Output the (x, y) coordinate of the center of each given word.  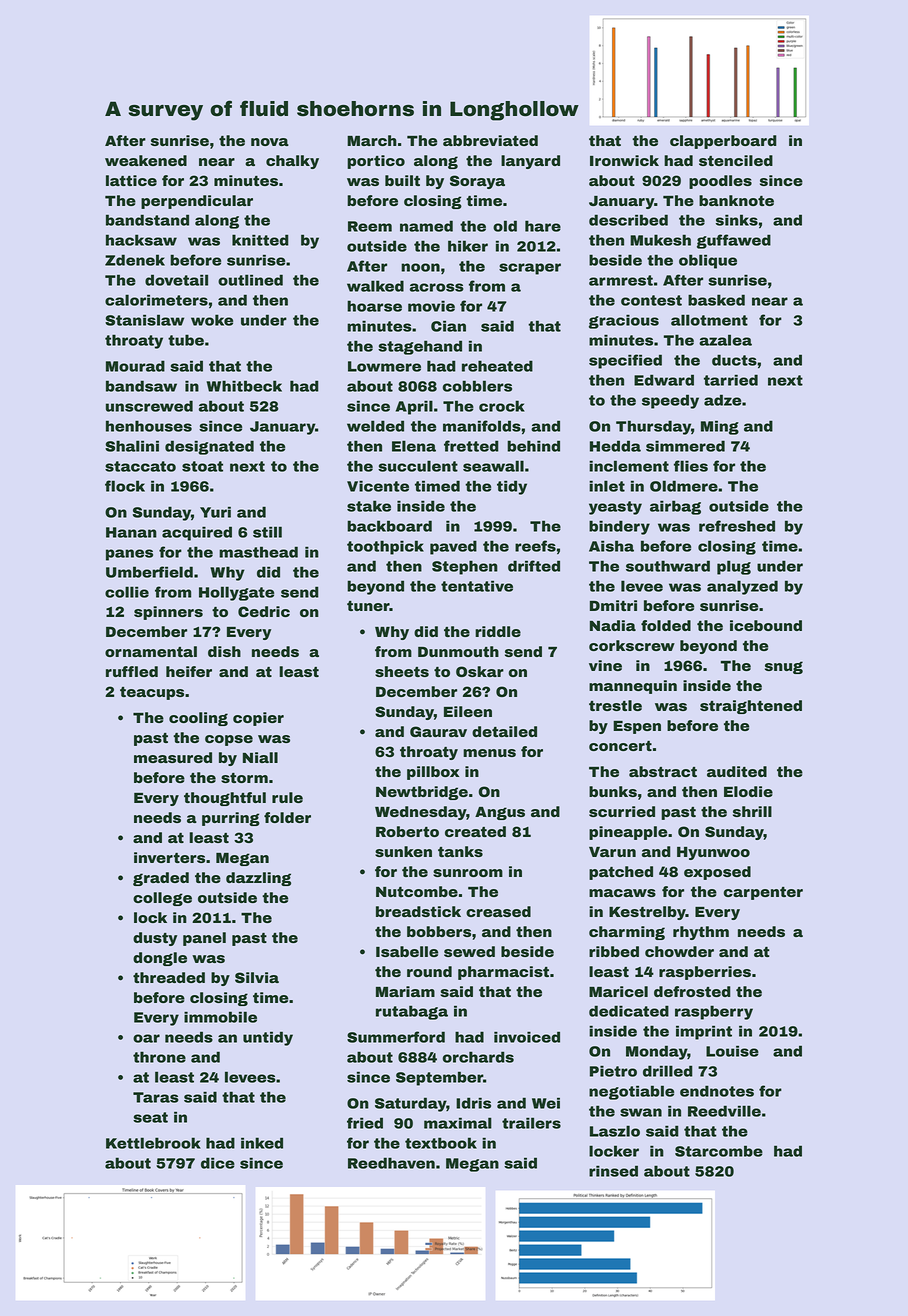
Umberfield (149, 572)
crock (502, 406)
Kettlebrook (153, 1143)
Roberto (407, 831)
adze (722, 400)
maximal (458, 1123)
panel (204, 939)
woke (212, 320)
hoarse (374, 306)
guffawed (734, 241)
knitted (260, 240)
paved (453, 547)
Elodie (748, 791)
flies (691, 466)
